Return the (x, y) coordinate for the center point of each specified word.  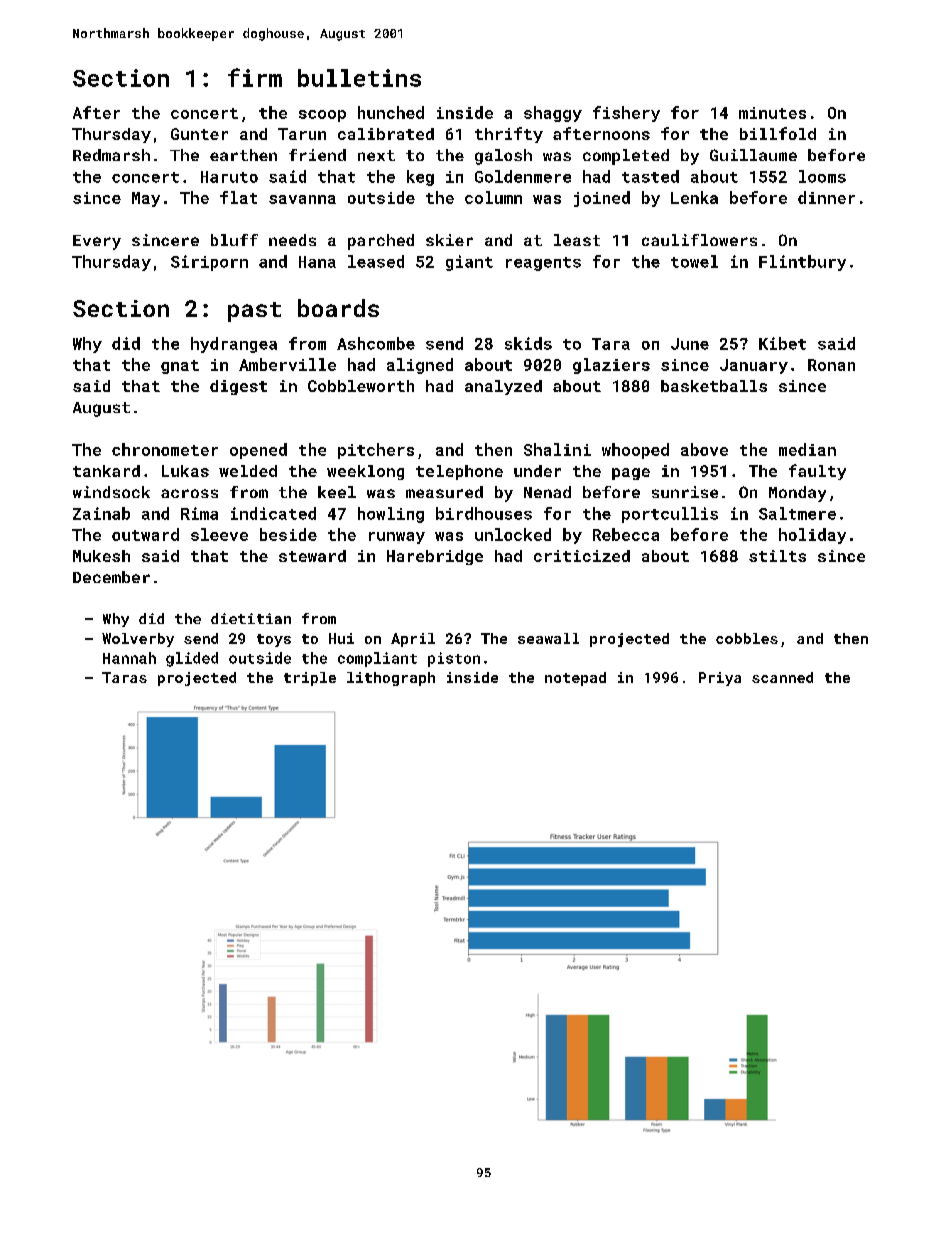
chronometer (165, 449)
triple (310, 679)
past (254, 312)
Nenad (547, 492)
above (704, 449)
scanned (782, 677)
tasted (650, 176)
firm (255, 77)
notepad (575, 679)
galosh (503, 157)
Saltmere (797, 513)
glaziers (611, 366)
